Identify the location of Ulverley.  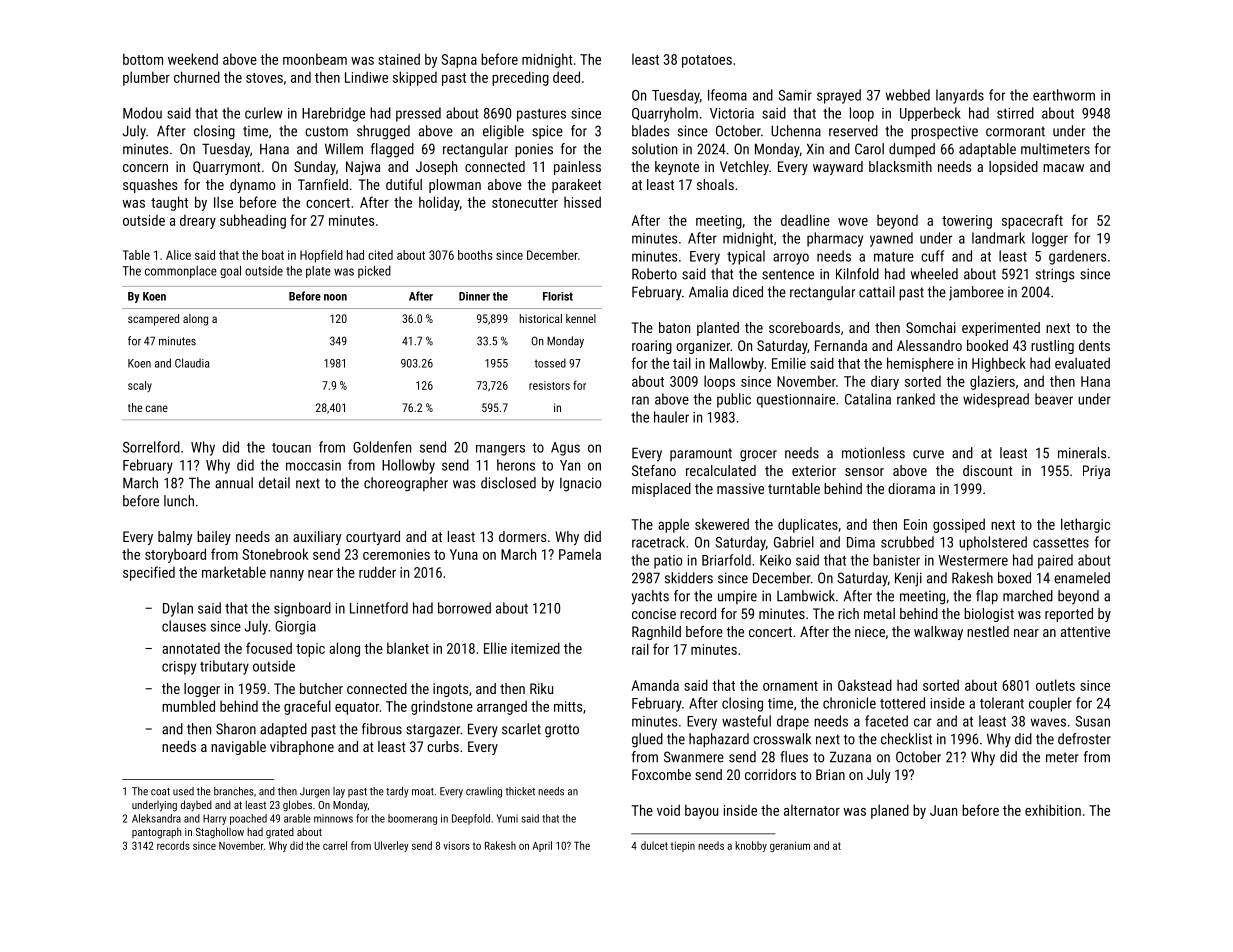
(391, 846).
